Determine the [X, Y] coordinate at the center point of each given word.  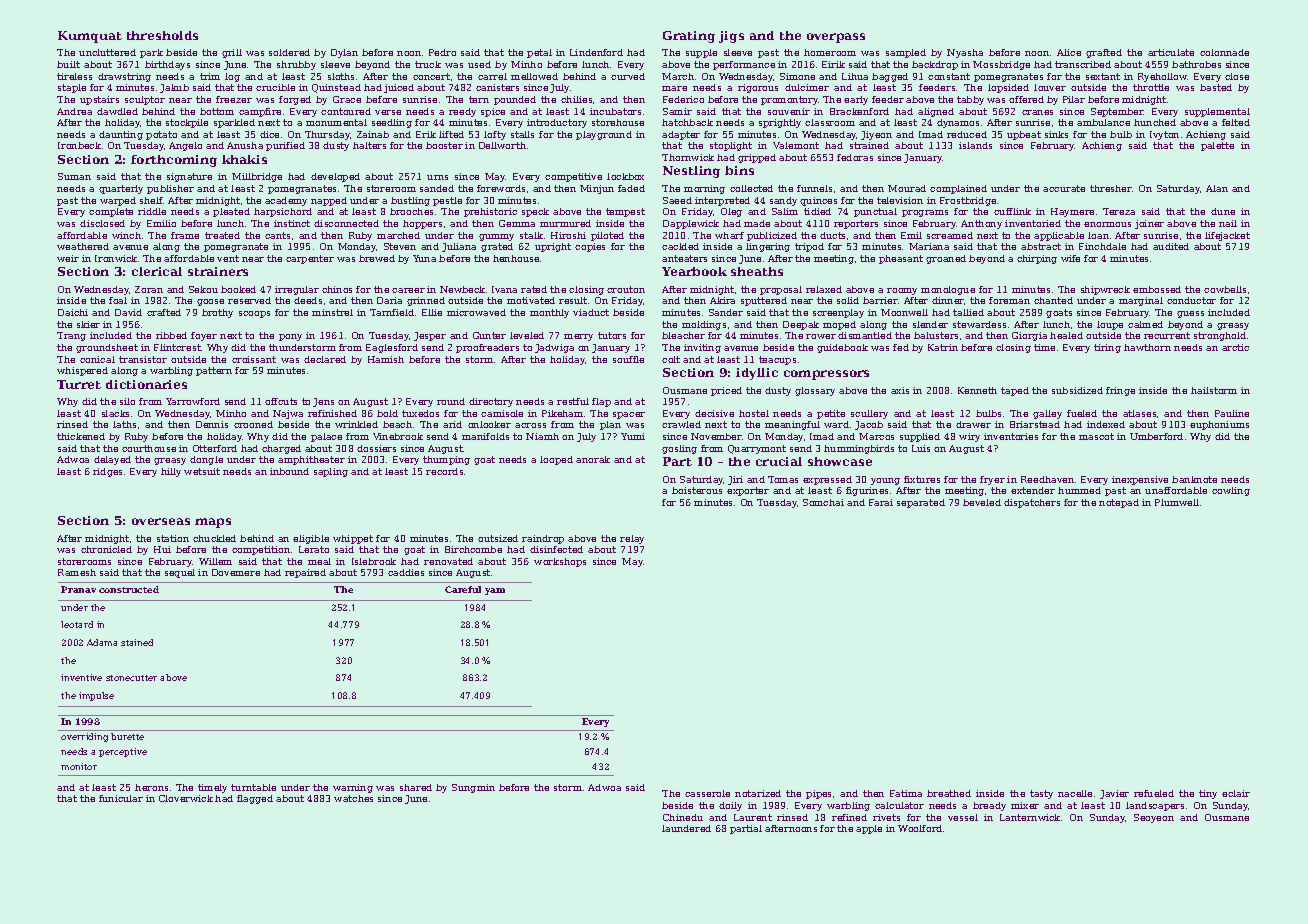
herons [151, 787]
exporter [748, 491]
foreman [1009, 300]
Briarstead [1035, 424]
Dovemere [236, 572]
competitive [573, 177]
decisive [714, 413]
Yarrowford [193, 401]
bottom [217, 111]
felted [1236, 122]
